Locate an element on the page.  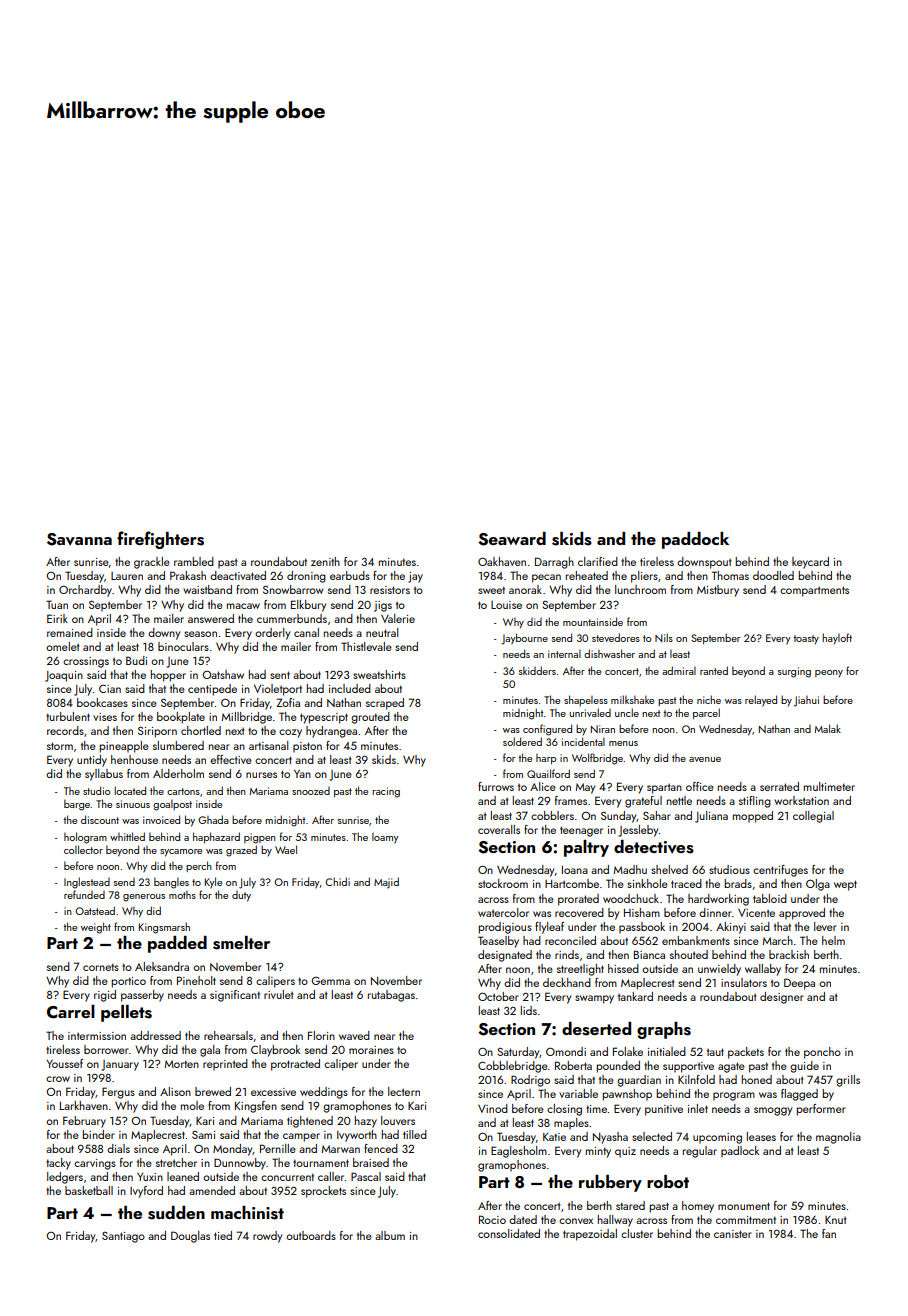
Seaward is located at coordinates (512, 539).
